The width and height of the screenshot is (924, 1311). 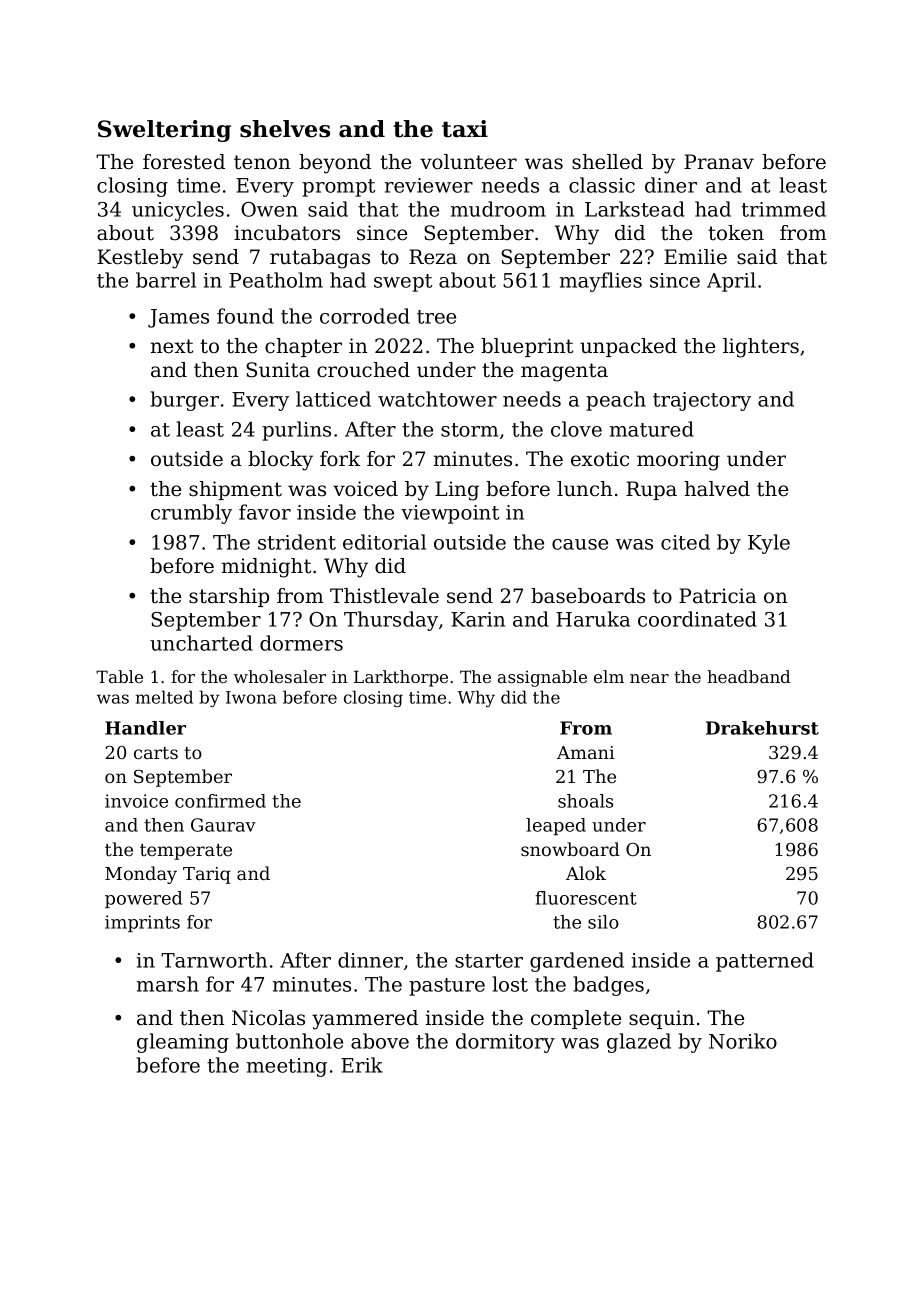 I want to click on lost, so click(x=510, y=984).
